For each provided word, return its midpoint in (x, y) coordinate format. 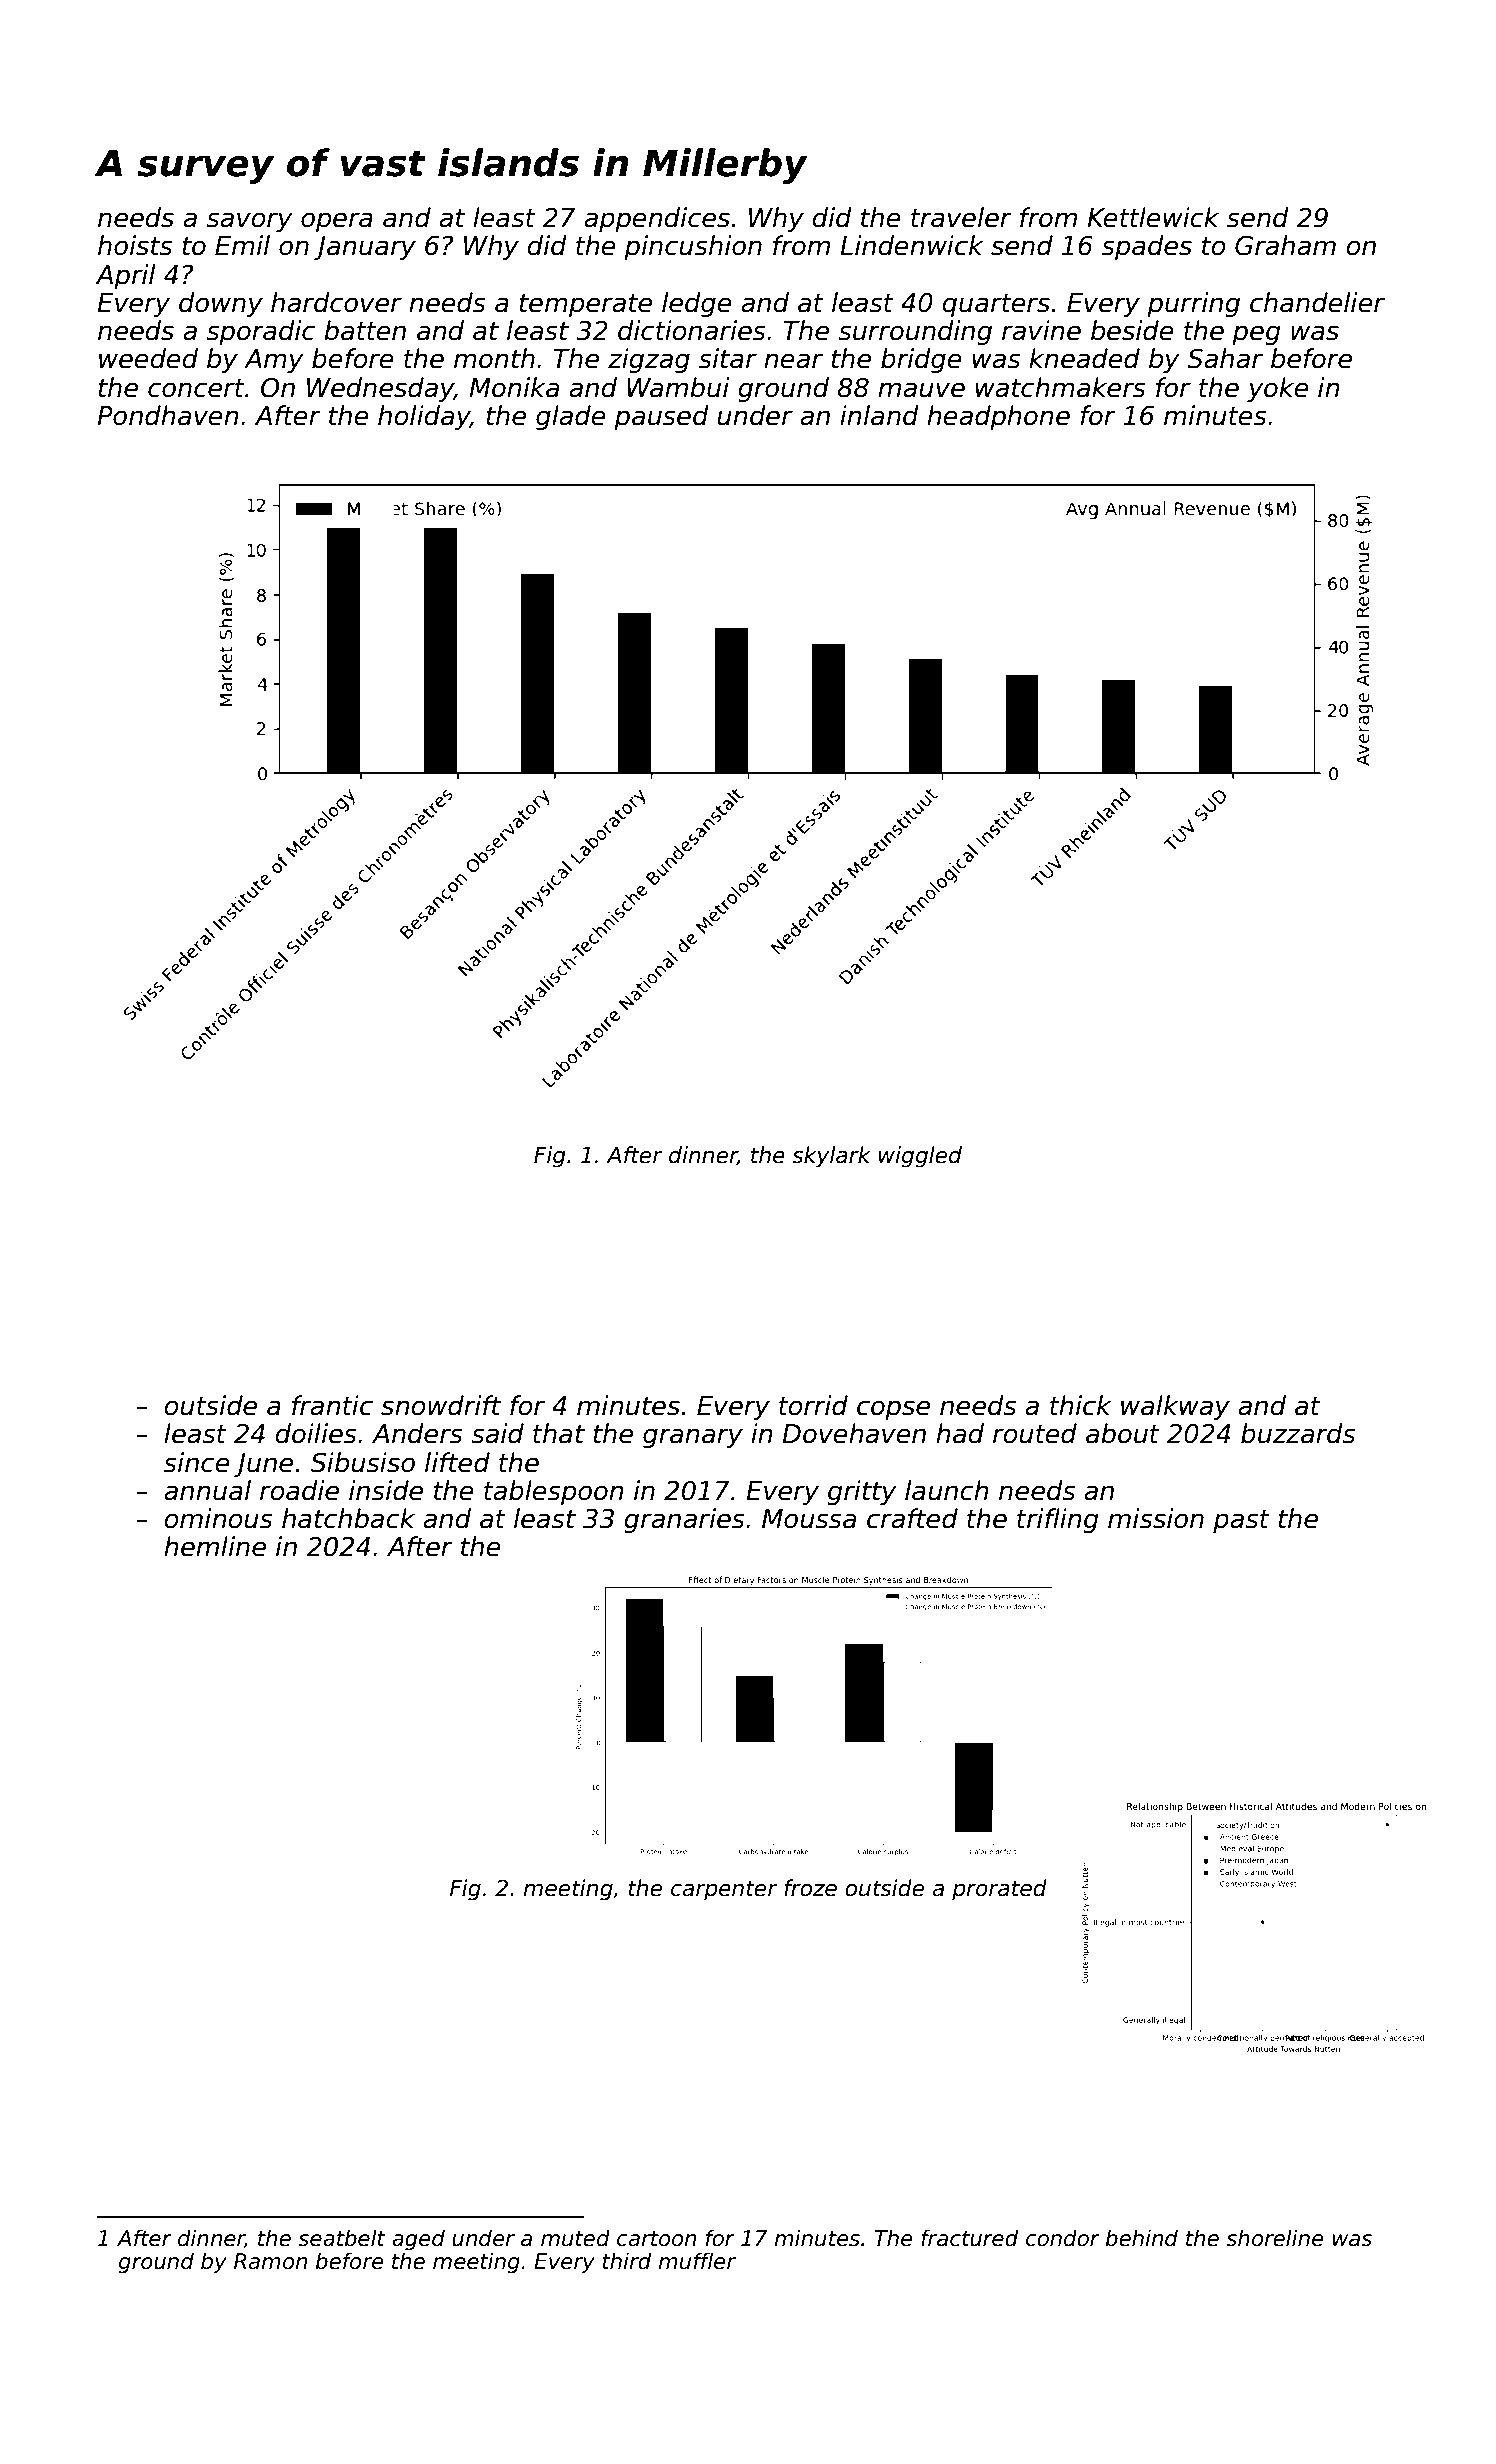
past (1241, 1521)
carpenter (724, 1890)
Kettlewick (1153, 217)
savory (249, 222)
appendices (657, 219)
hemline (215, 1546)
